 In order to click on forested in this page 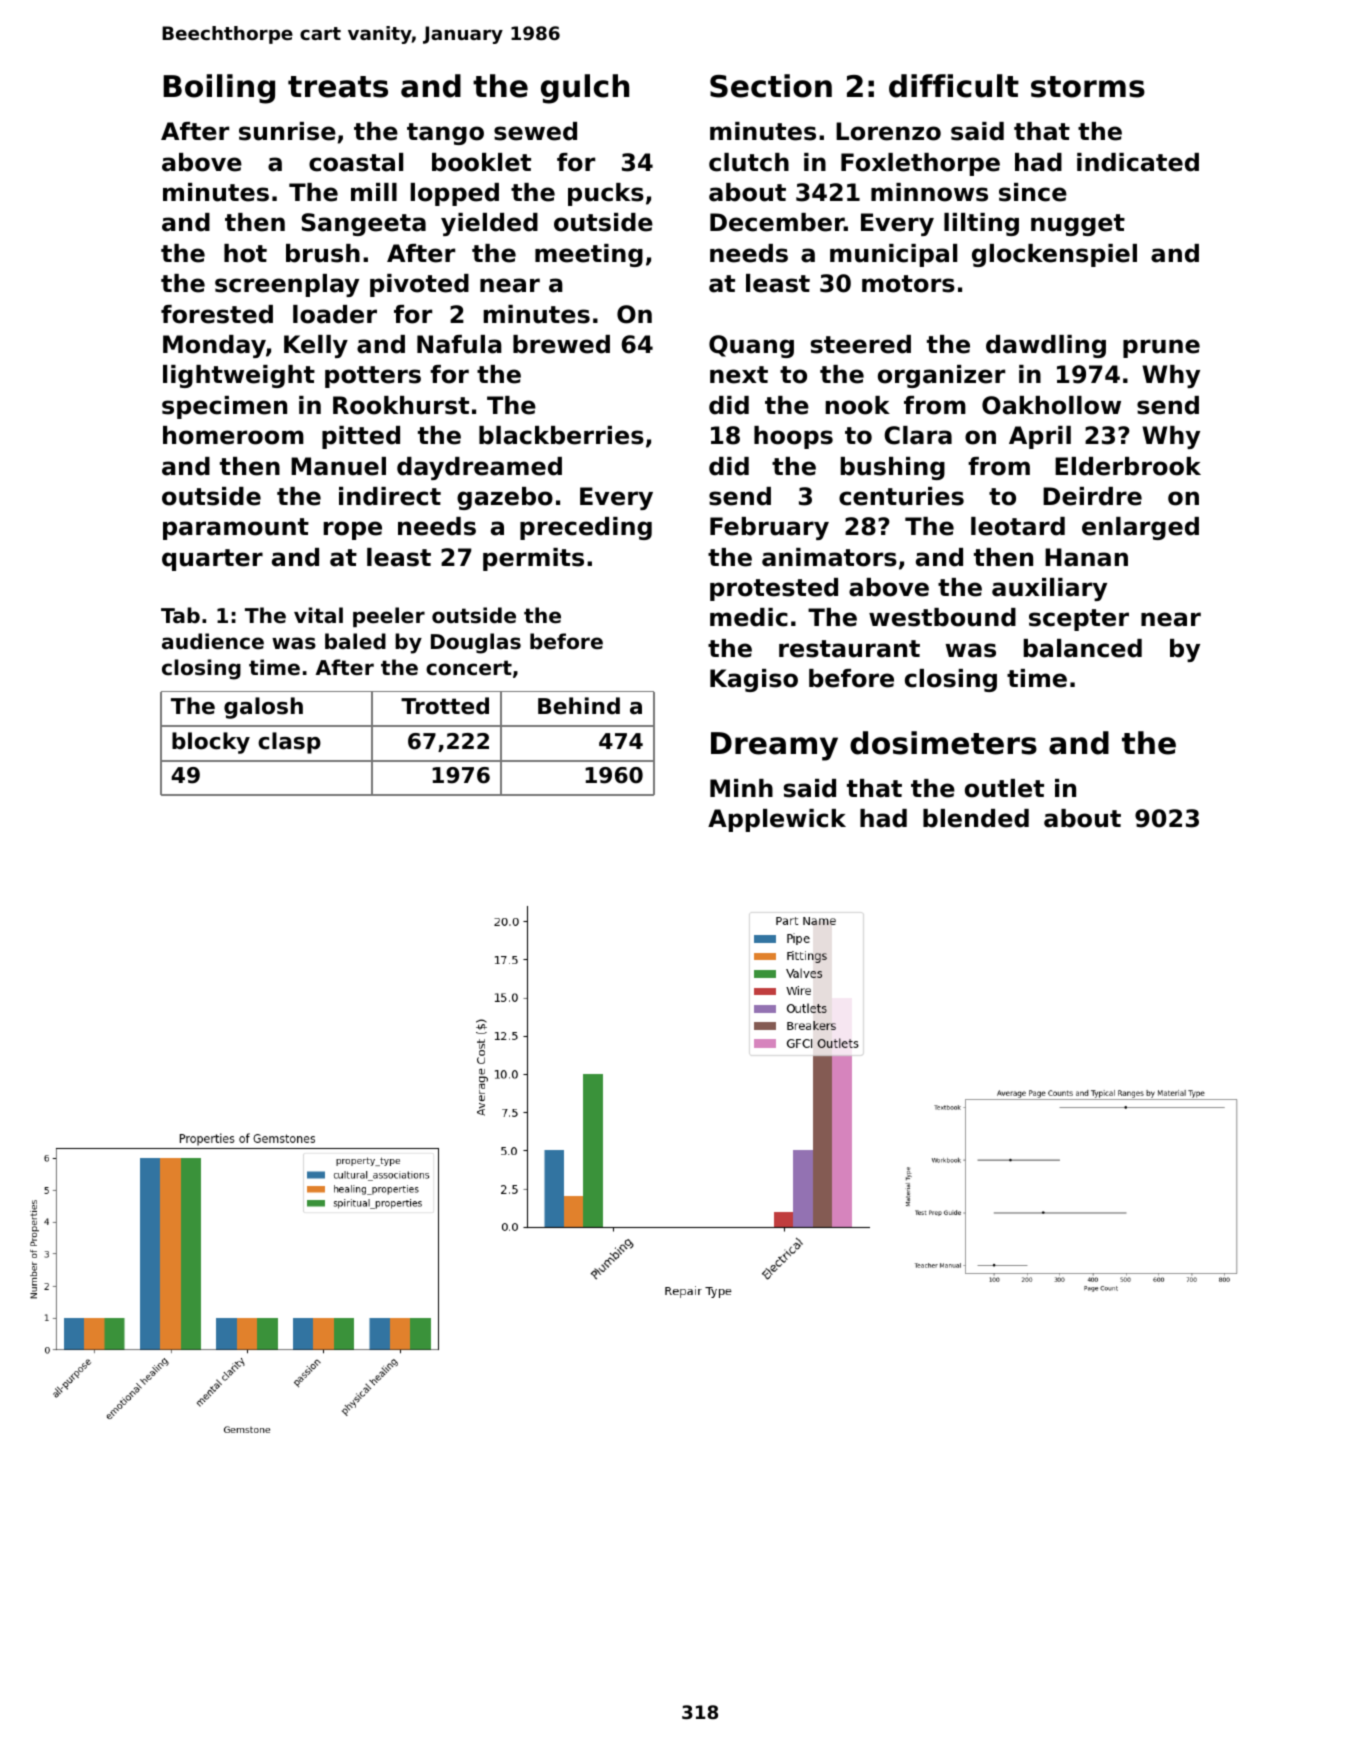, I will do `click(217, 314)`.
